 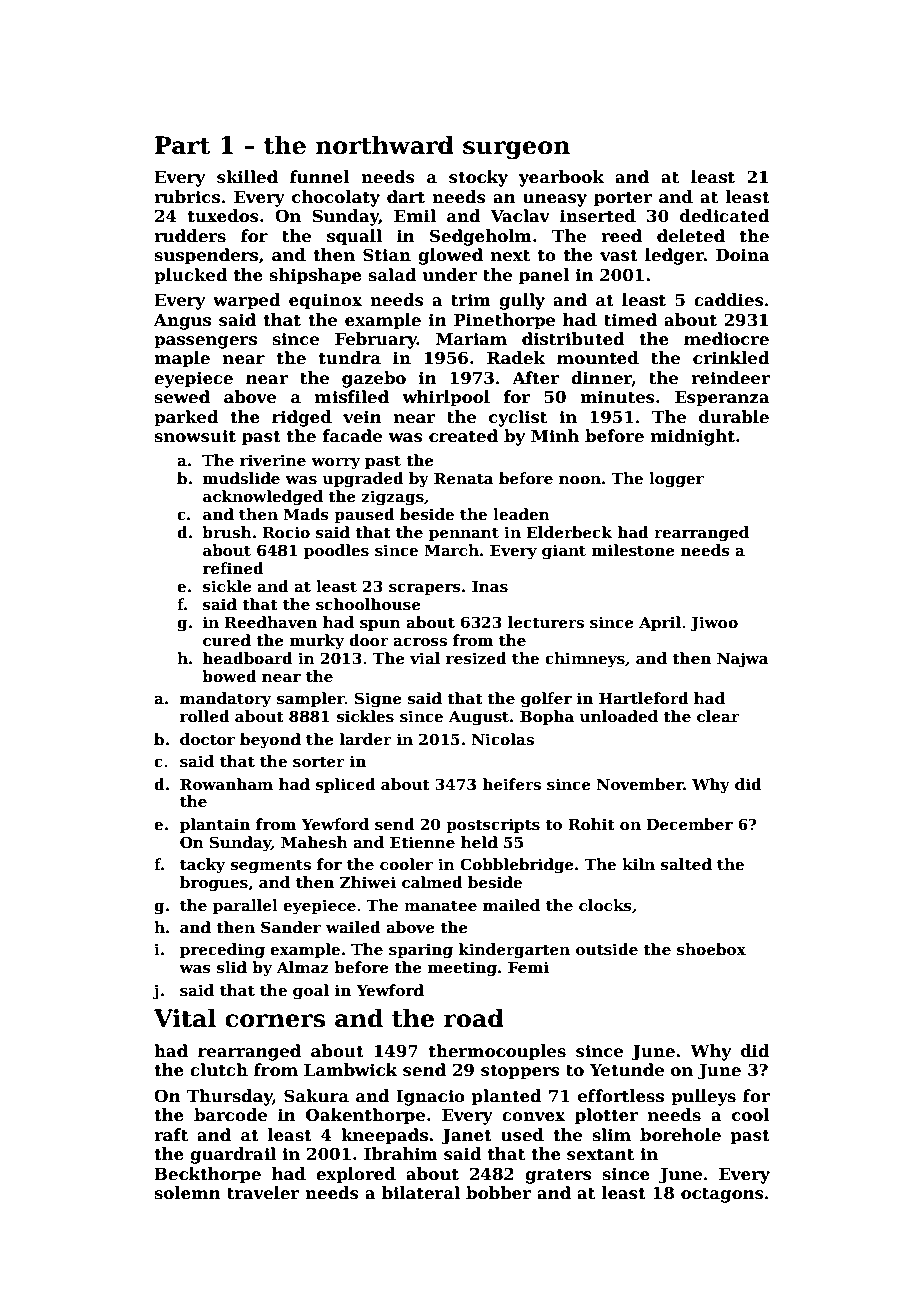 What do you see at coordinates (607, 949) in the image?
I see `outside` at bounding box center [607, 949].
